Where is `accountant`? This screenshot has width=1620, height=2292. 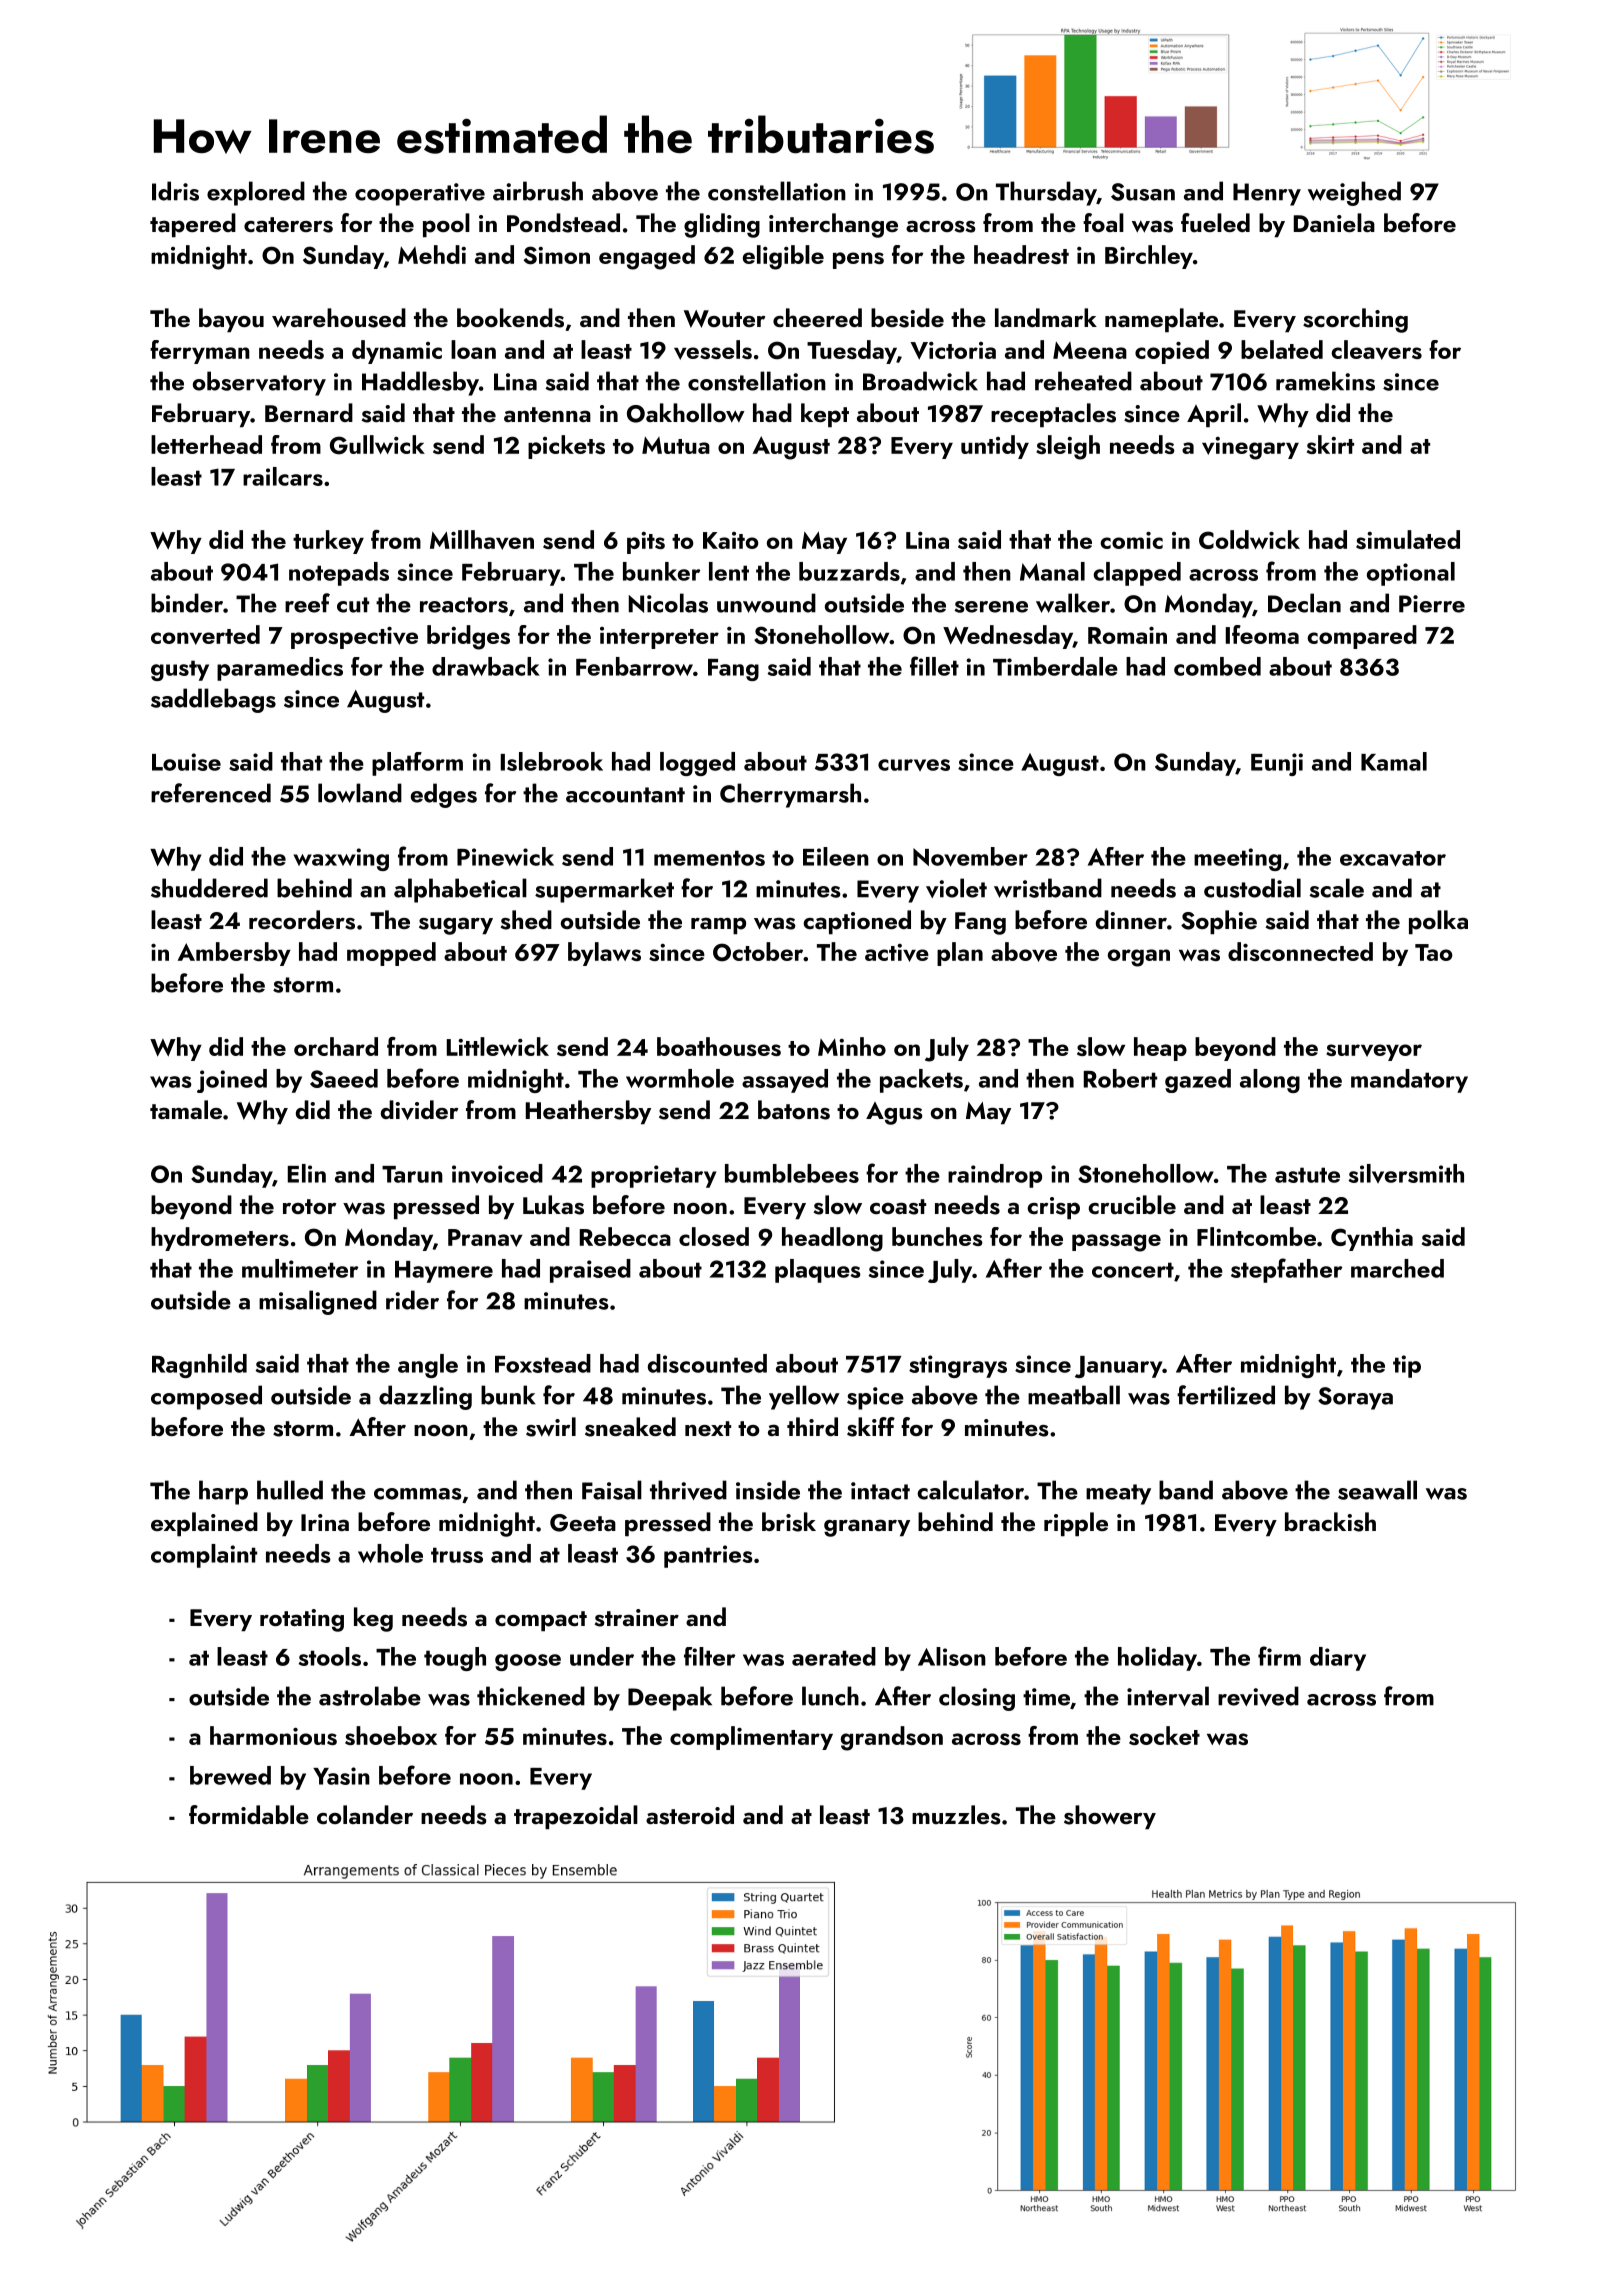 accountant is located at coordinates (625, 795).
